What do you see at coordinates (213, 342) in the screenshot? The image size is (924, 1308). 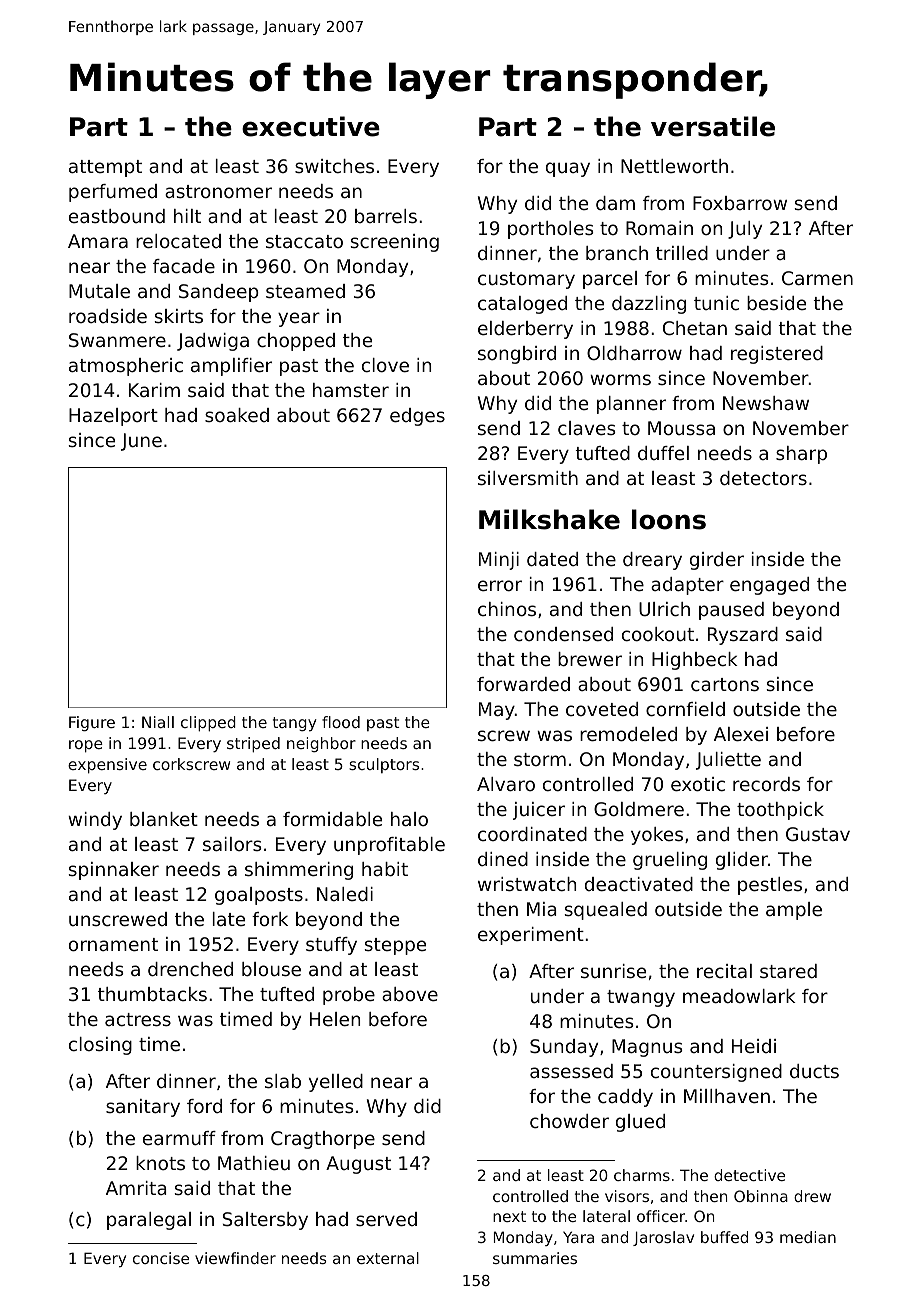 I see `Jadwiga` at bounding box center [213, 342].
